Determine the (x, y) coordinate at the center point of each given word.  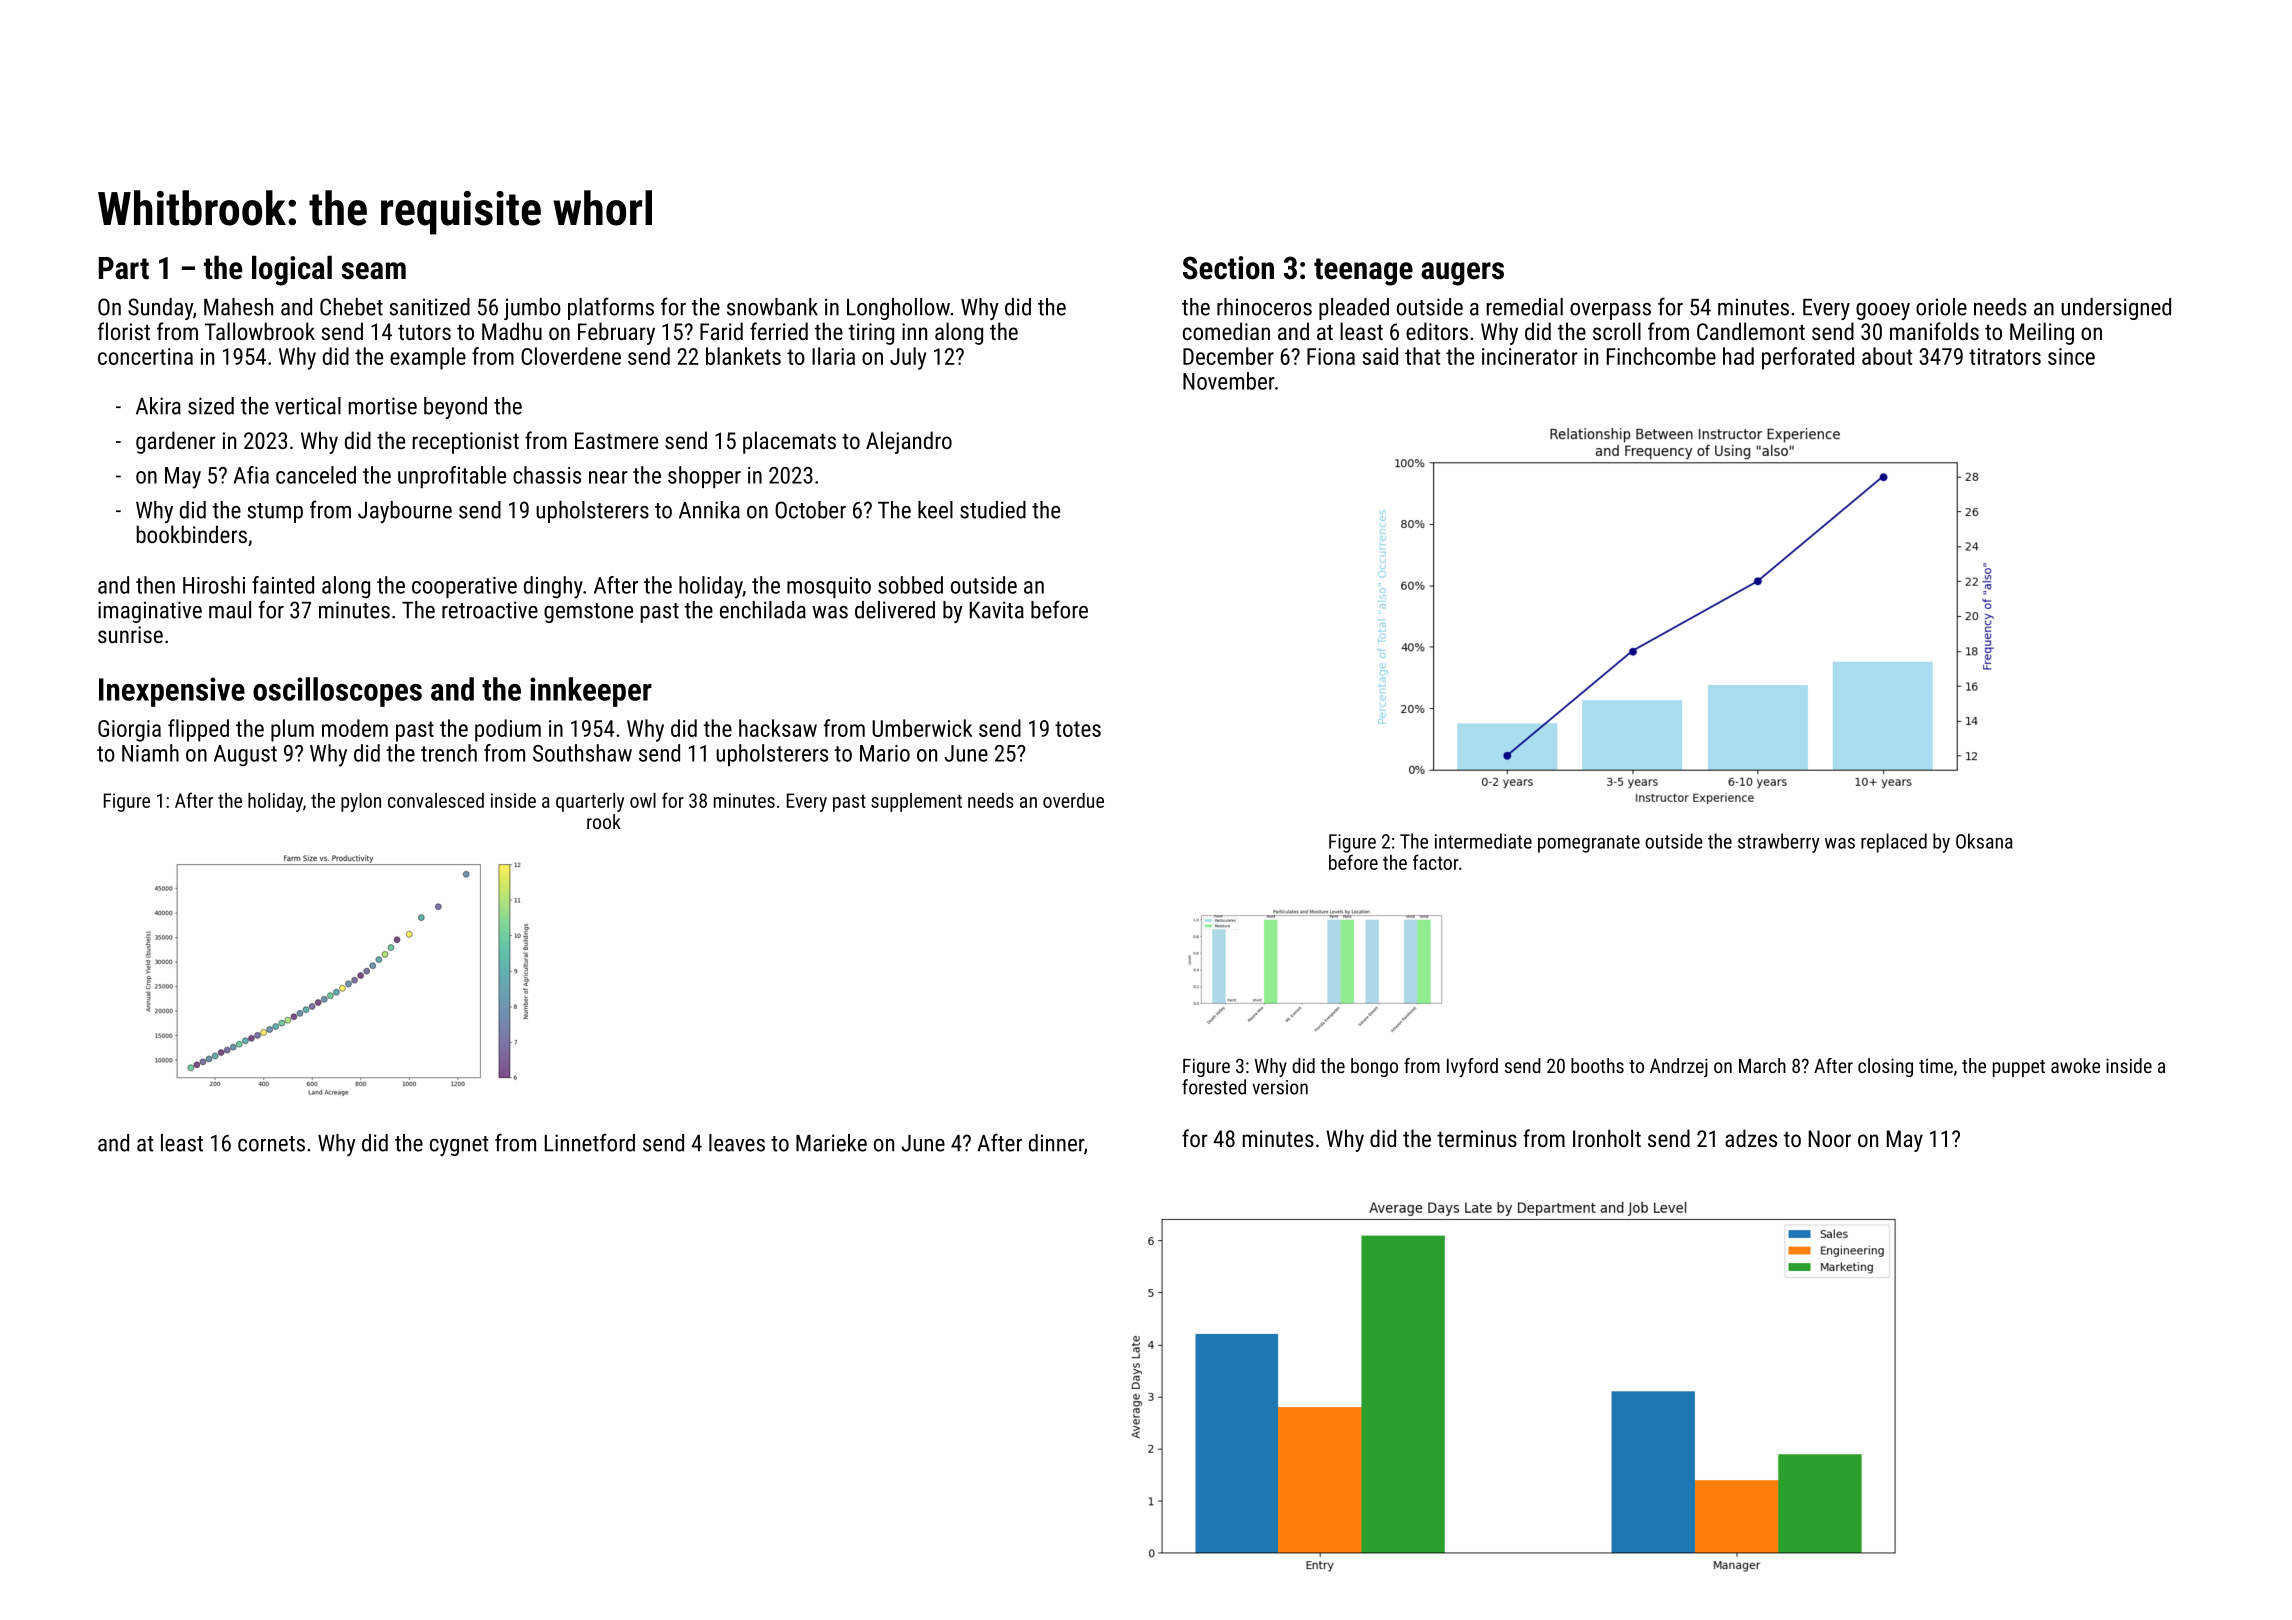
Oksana (1984, 841)
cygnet (459, 1146)
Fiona (1331, 356)
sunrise (130, 634)
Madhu (512, 331)
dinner (1056, 1143)
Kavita (997, 610)
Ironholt (1607, 1138)
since (2071, 356)
